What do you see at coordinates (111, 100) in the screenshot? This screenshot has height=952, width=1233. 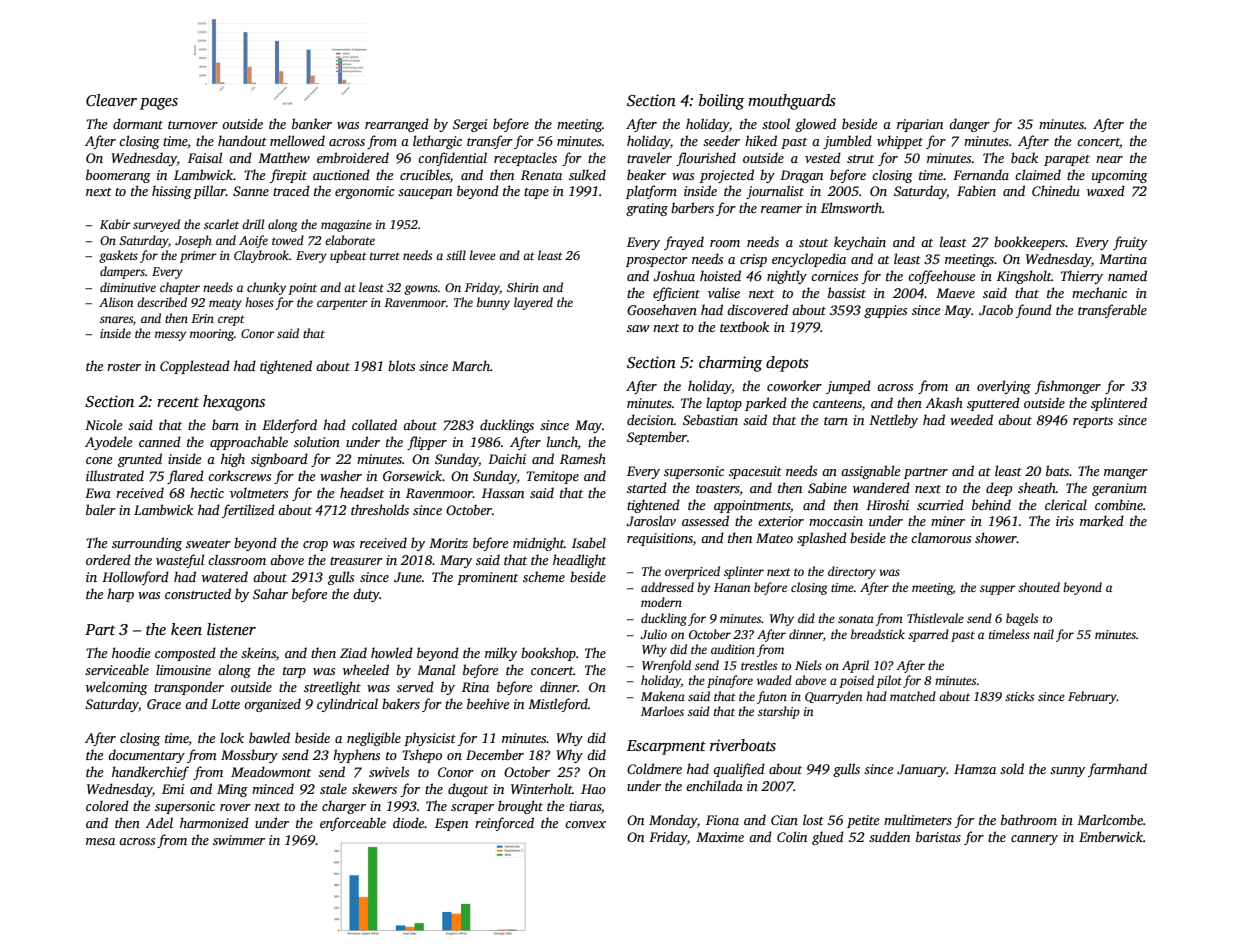 I see `Cleaver` at bounding box center [111, 100].
